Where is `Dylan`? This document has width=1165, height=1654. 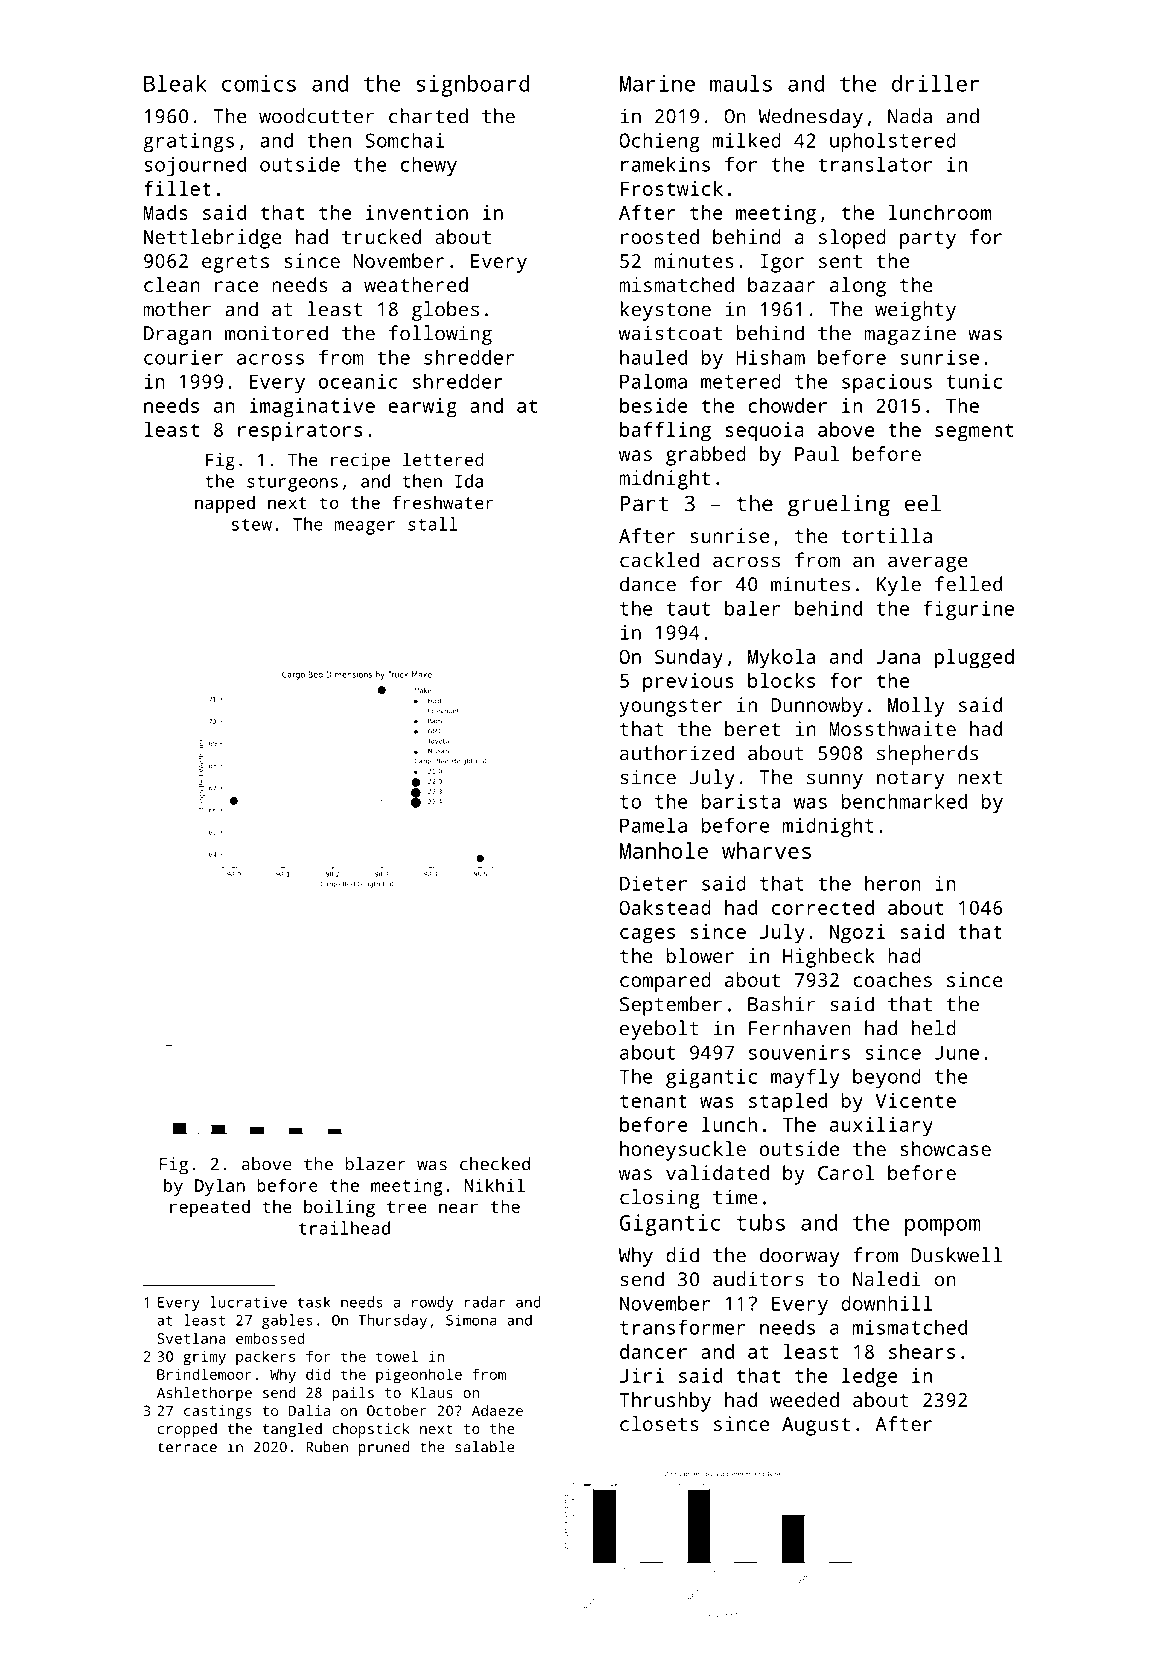
Dylan is located at coordinates (220, 1187).
